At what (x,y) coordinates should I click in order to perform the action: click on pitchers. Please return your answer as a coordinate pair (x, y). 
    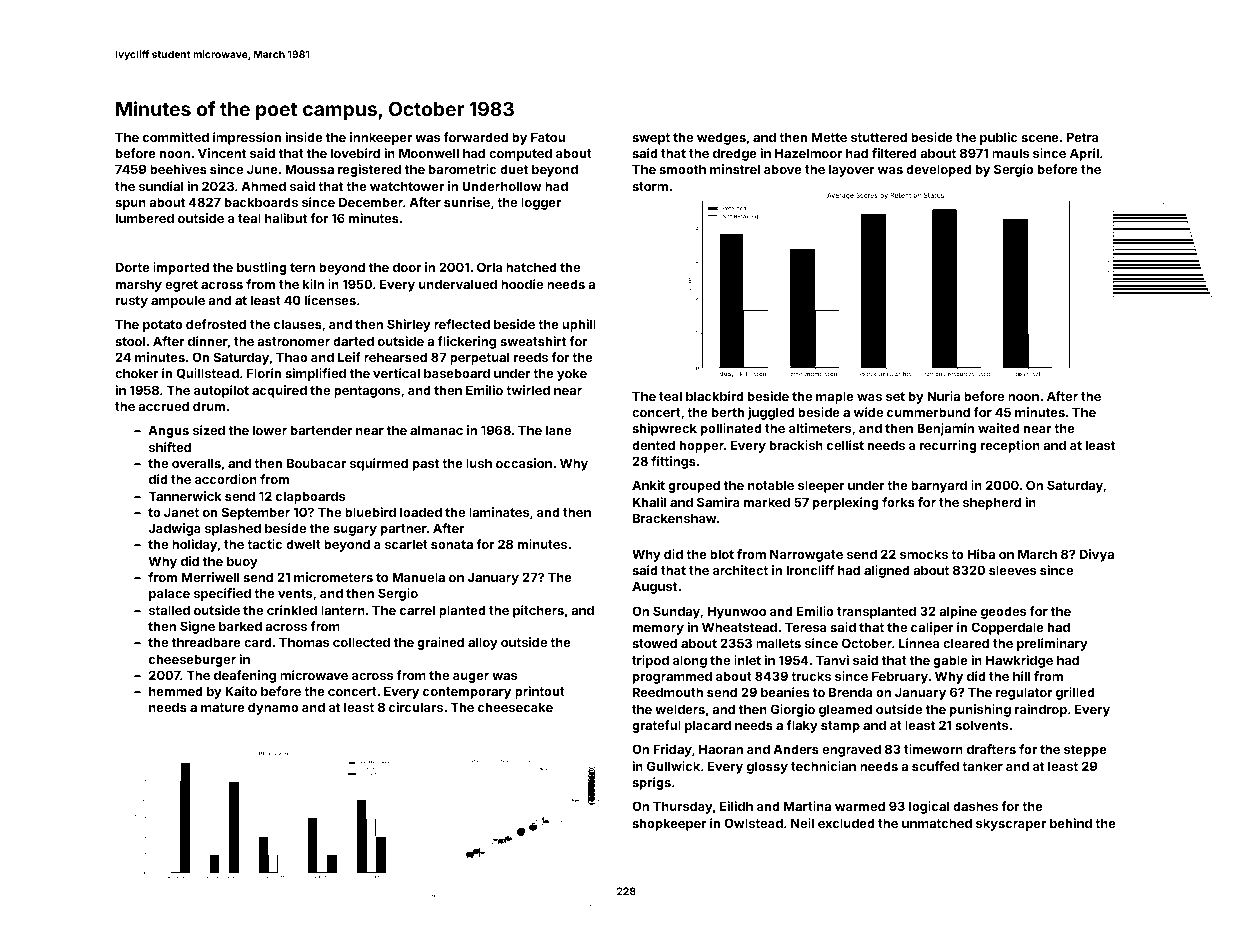
    Looking at the image, I should click on (538, 611).
